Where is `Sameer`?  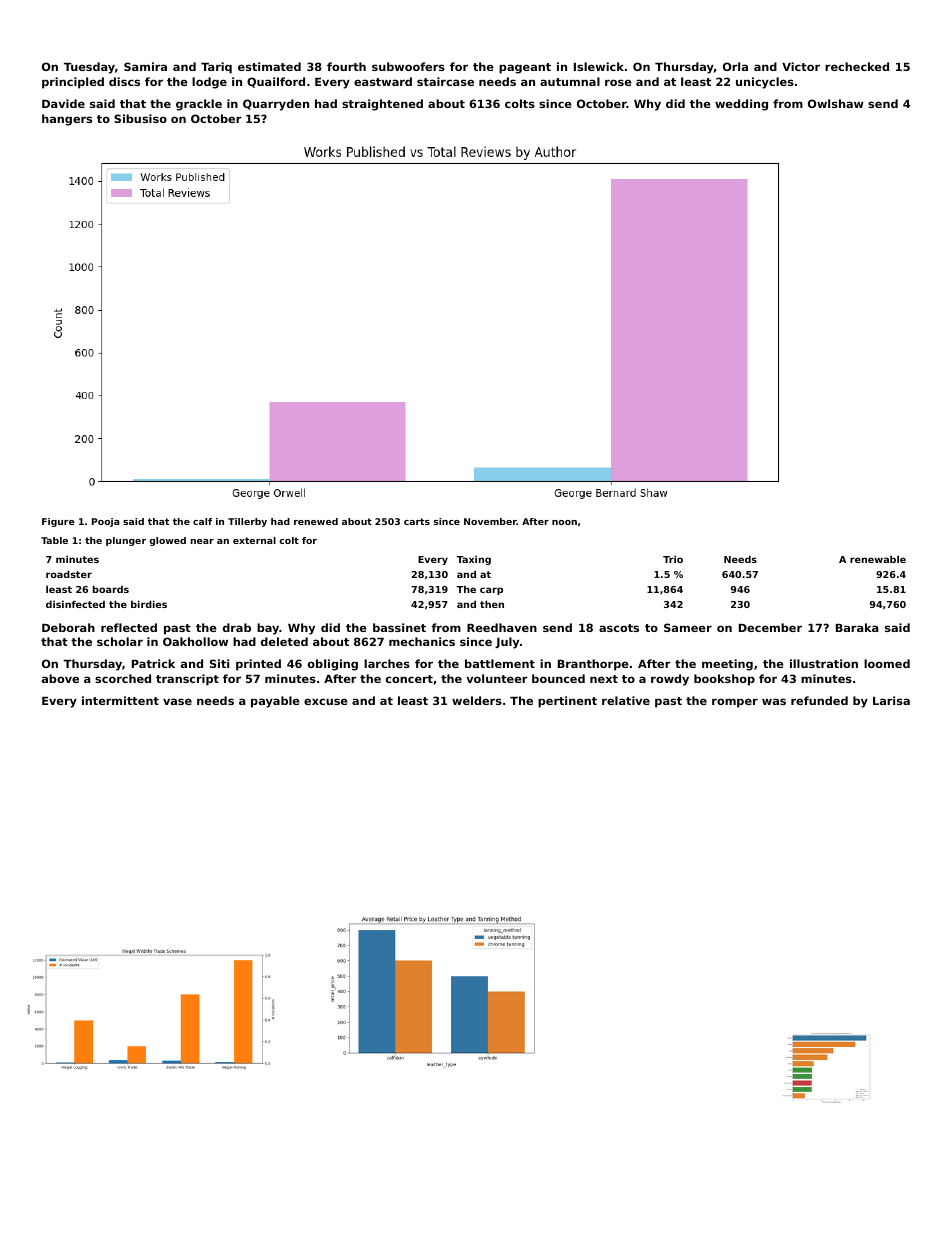 Sameer is located at coordinates (688, 627).
